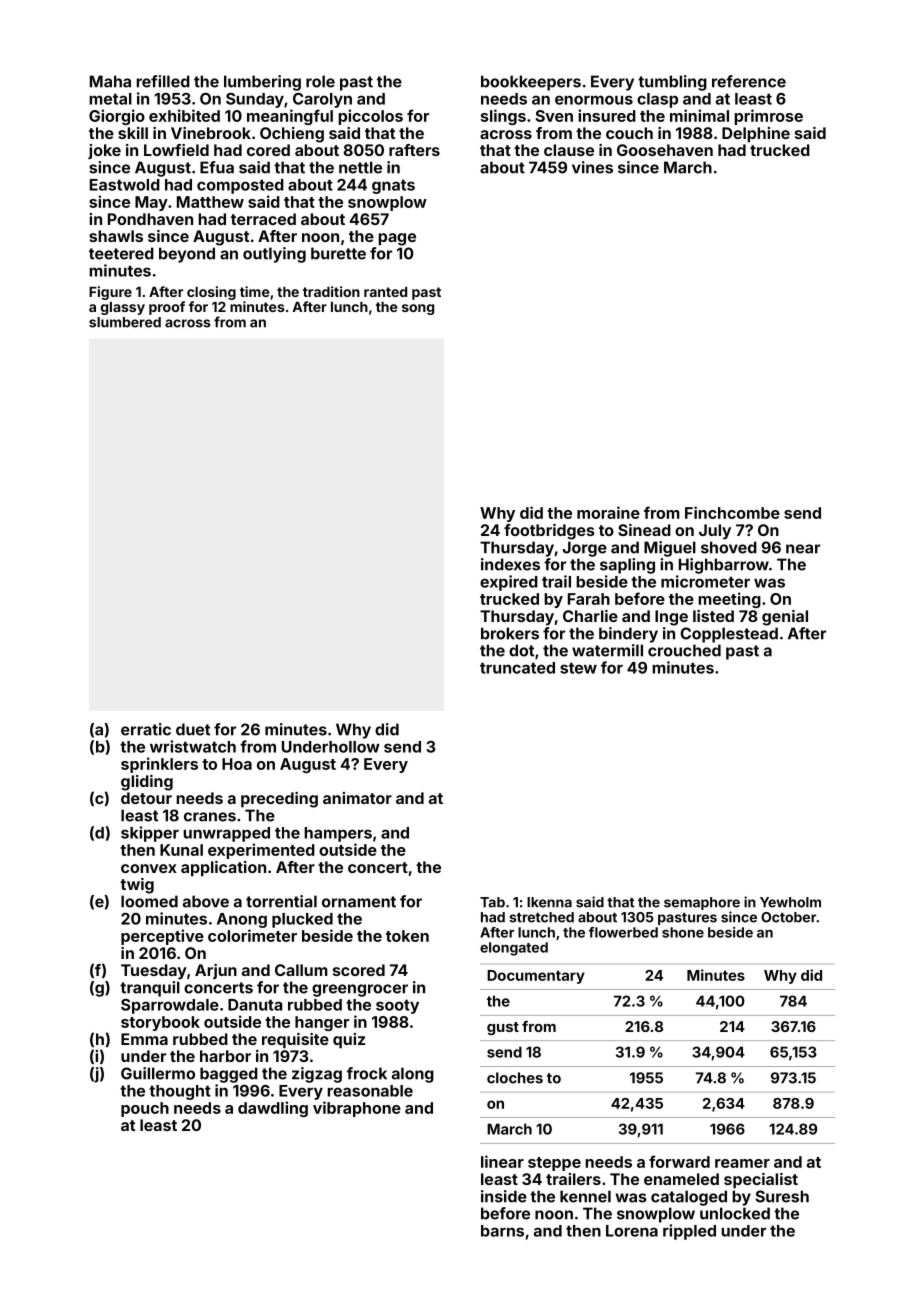 Image resolution: width=924 pixels, height=1308 pixels. Describe the element at coordinates (672, 83) in the screenshot. I see `tumbling` at that location.
